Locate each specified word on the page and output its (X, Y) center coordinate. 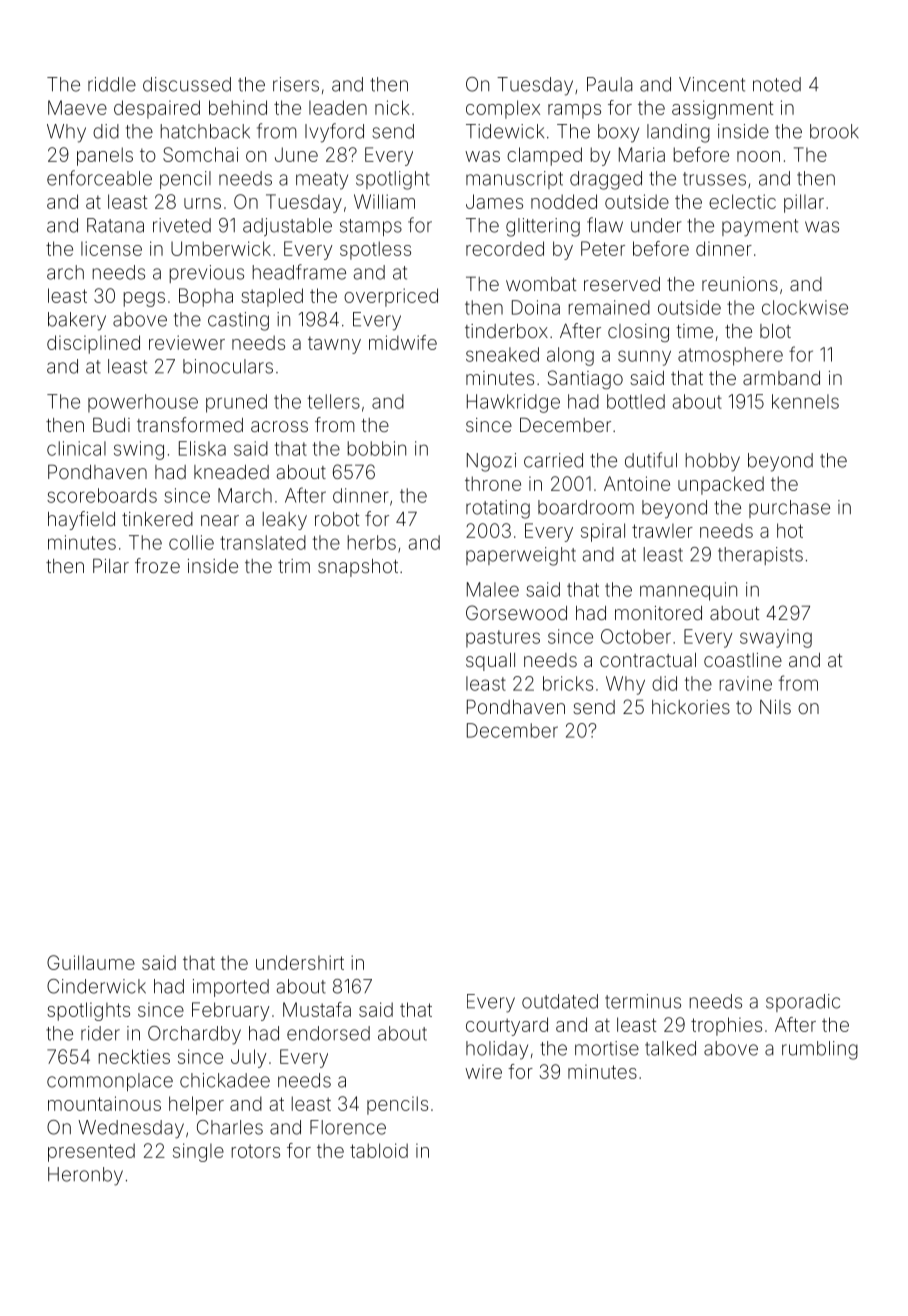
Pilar (111, 565)
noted (777, 84)
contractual (648, 660)
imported (231, 988)
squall (490, 662)
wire (483, 1071)
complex (503, 109)
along (570, 356)
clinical (76, 448)
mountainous (104, 1103)
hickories (691, 707)
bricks (568, 683)
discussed (187, 84)
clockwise (805, 307)
